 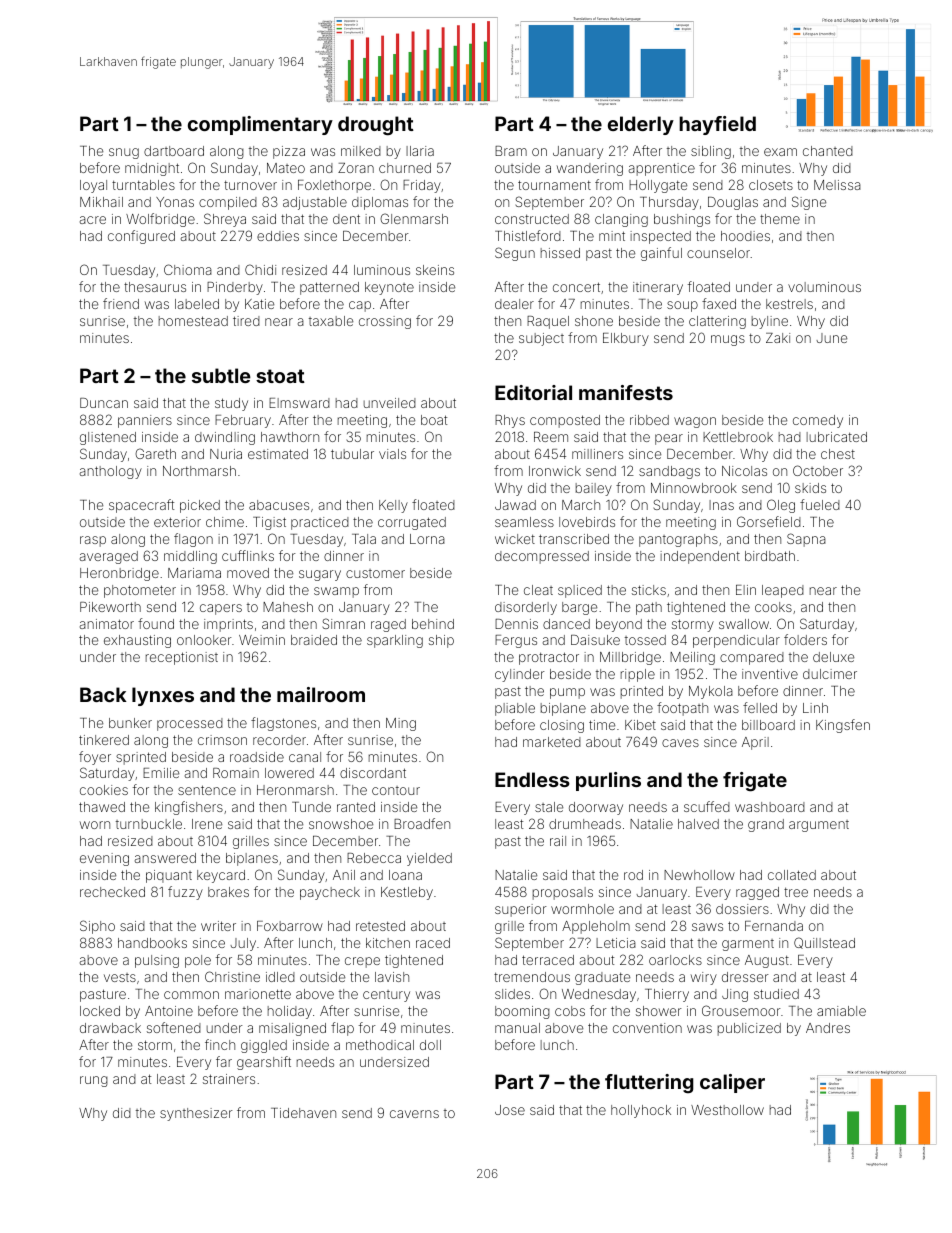 What do you see at coordinates (124, 153) in the screenshot?
I see `snug` at bounding box center [124, 153].
